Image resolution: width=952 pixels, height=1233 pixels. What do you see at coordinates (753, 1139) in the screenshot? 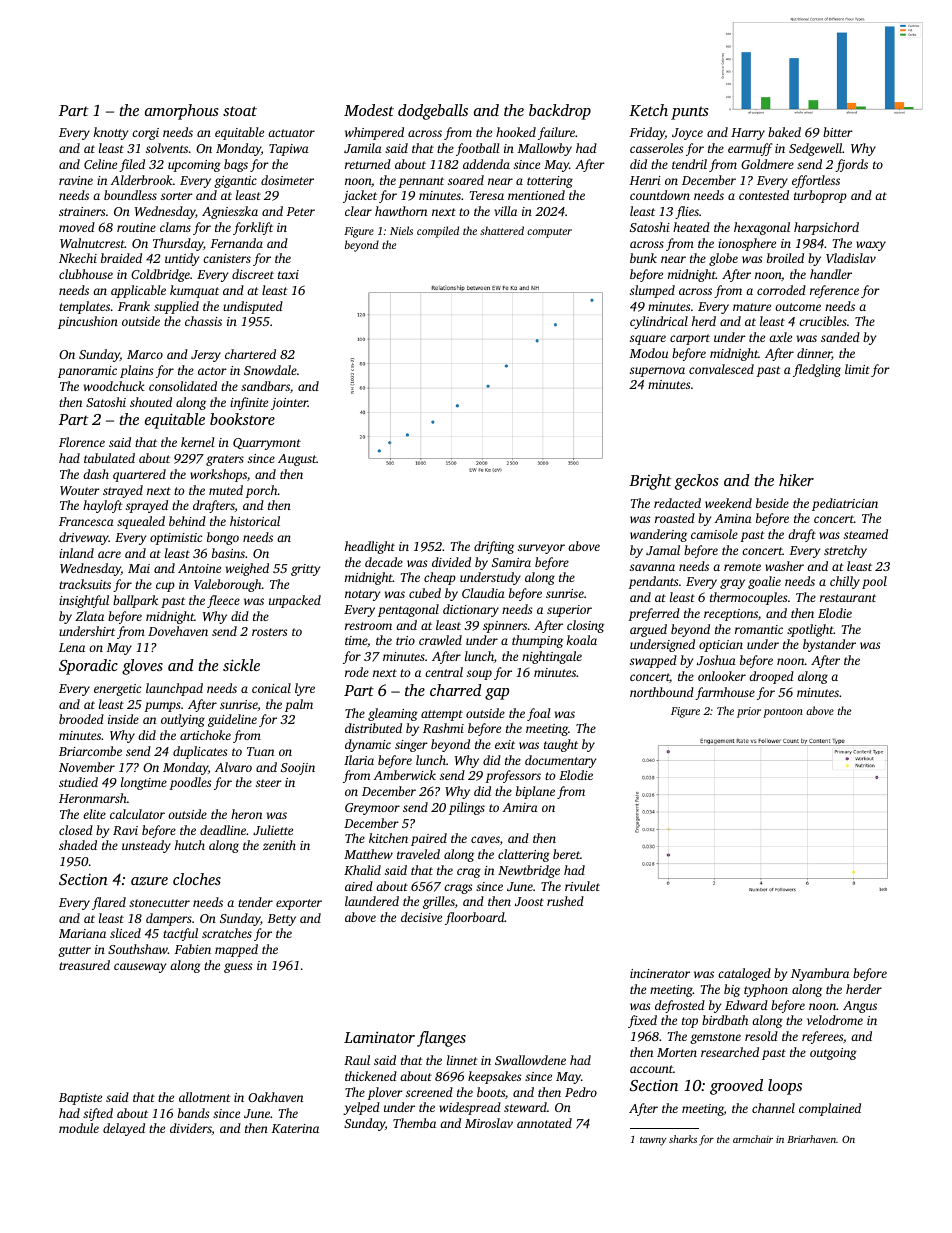
I see `armchair` at bounding box center [753, 1139].
